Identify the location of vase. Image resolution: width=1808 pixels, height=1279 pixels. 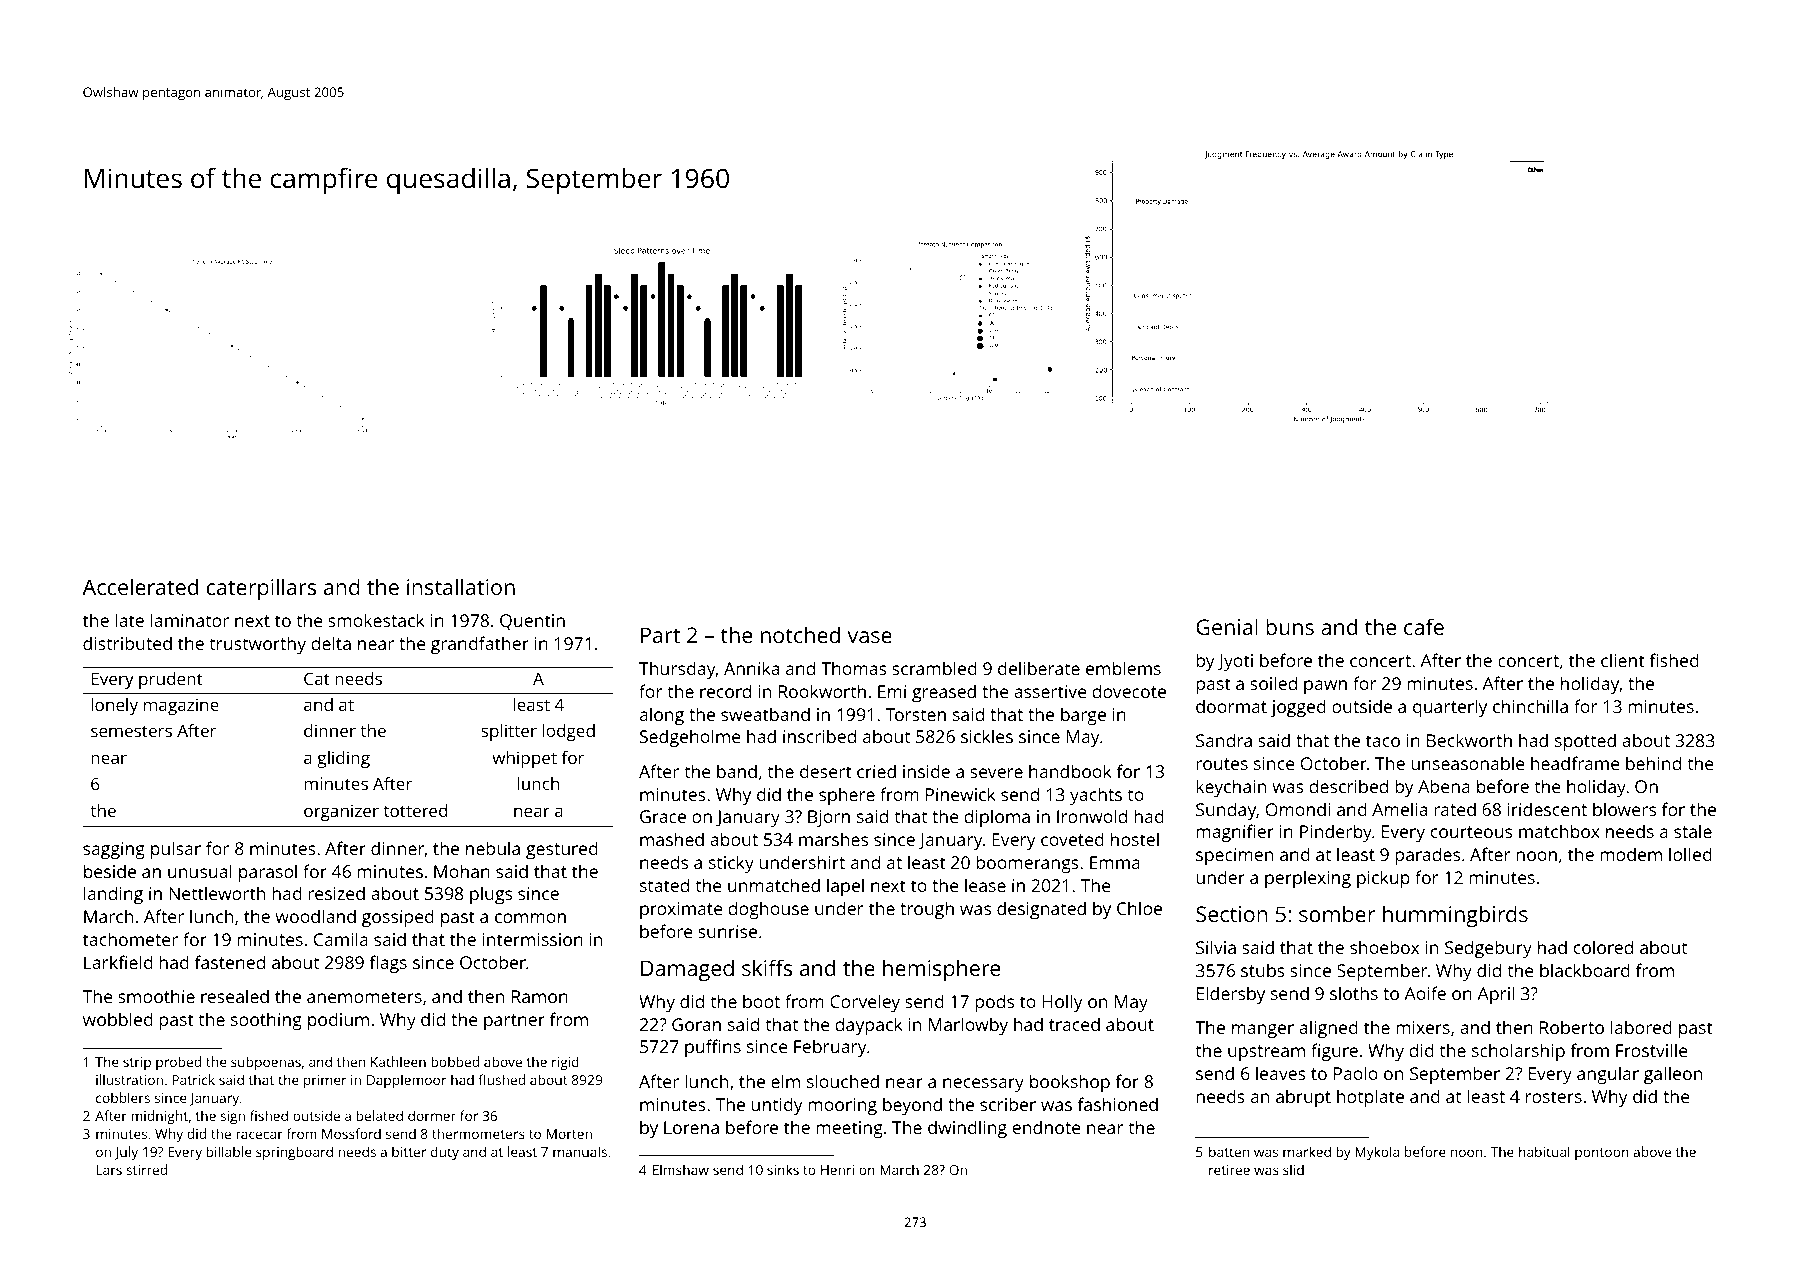
(870, 637).
